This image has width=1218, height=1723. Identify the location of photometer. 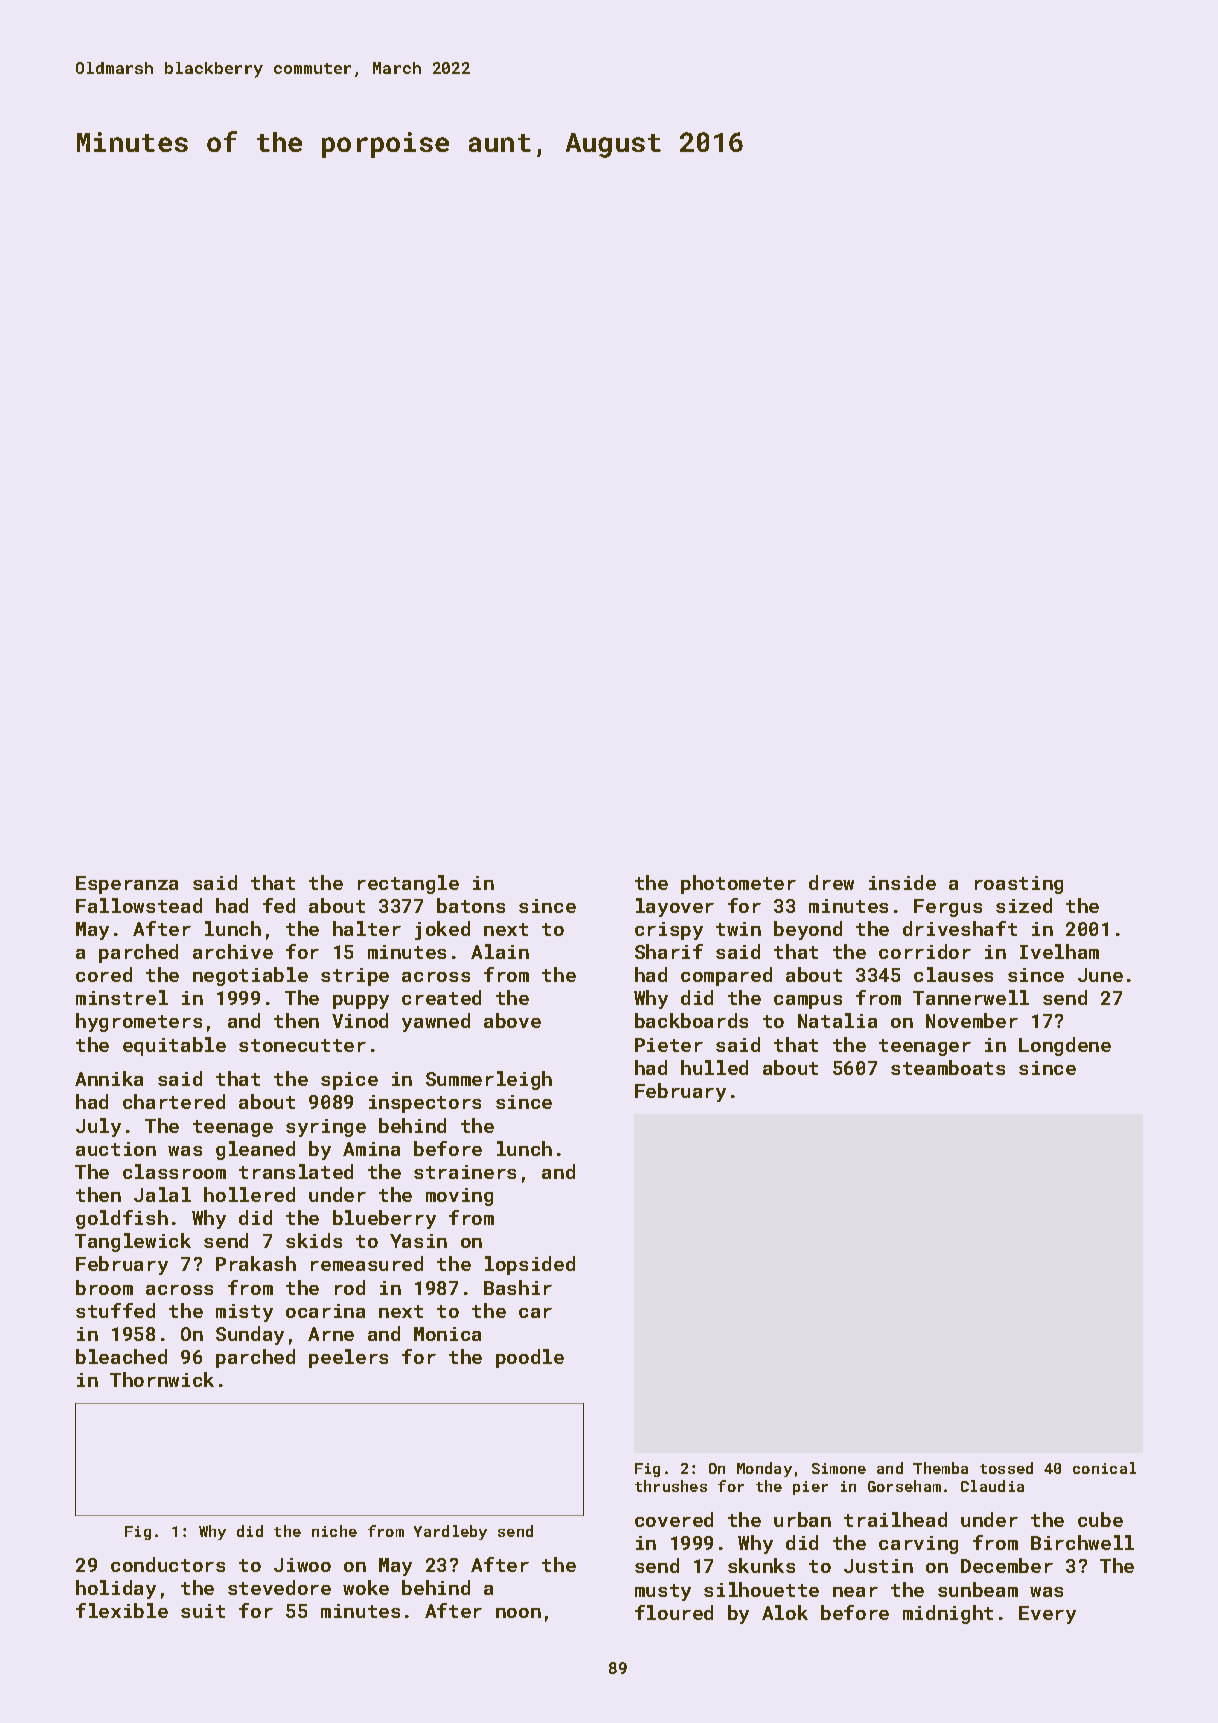
(738, 884).
